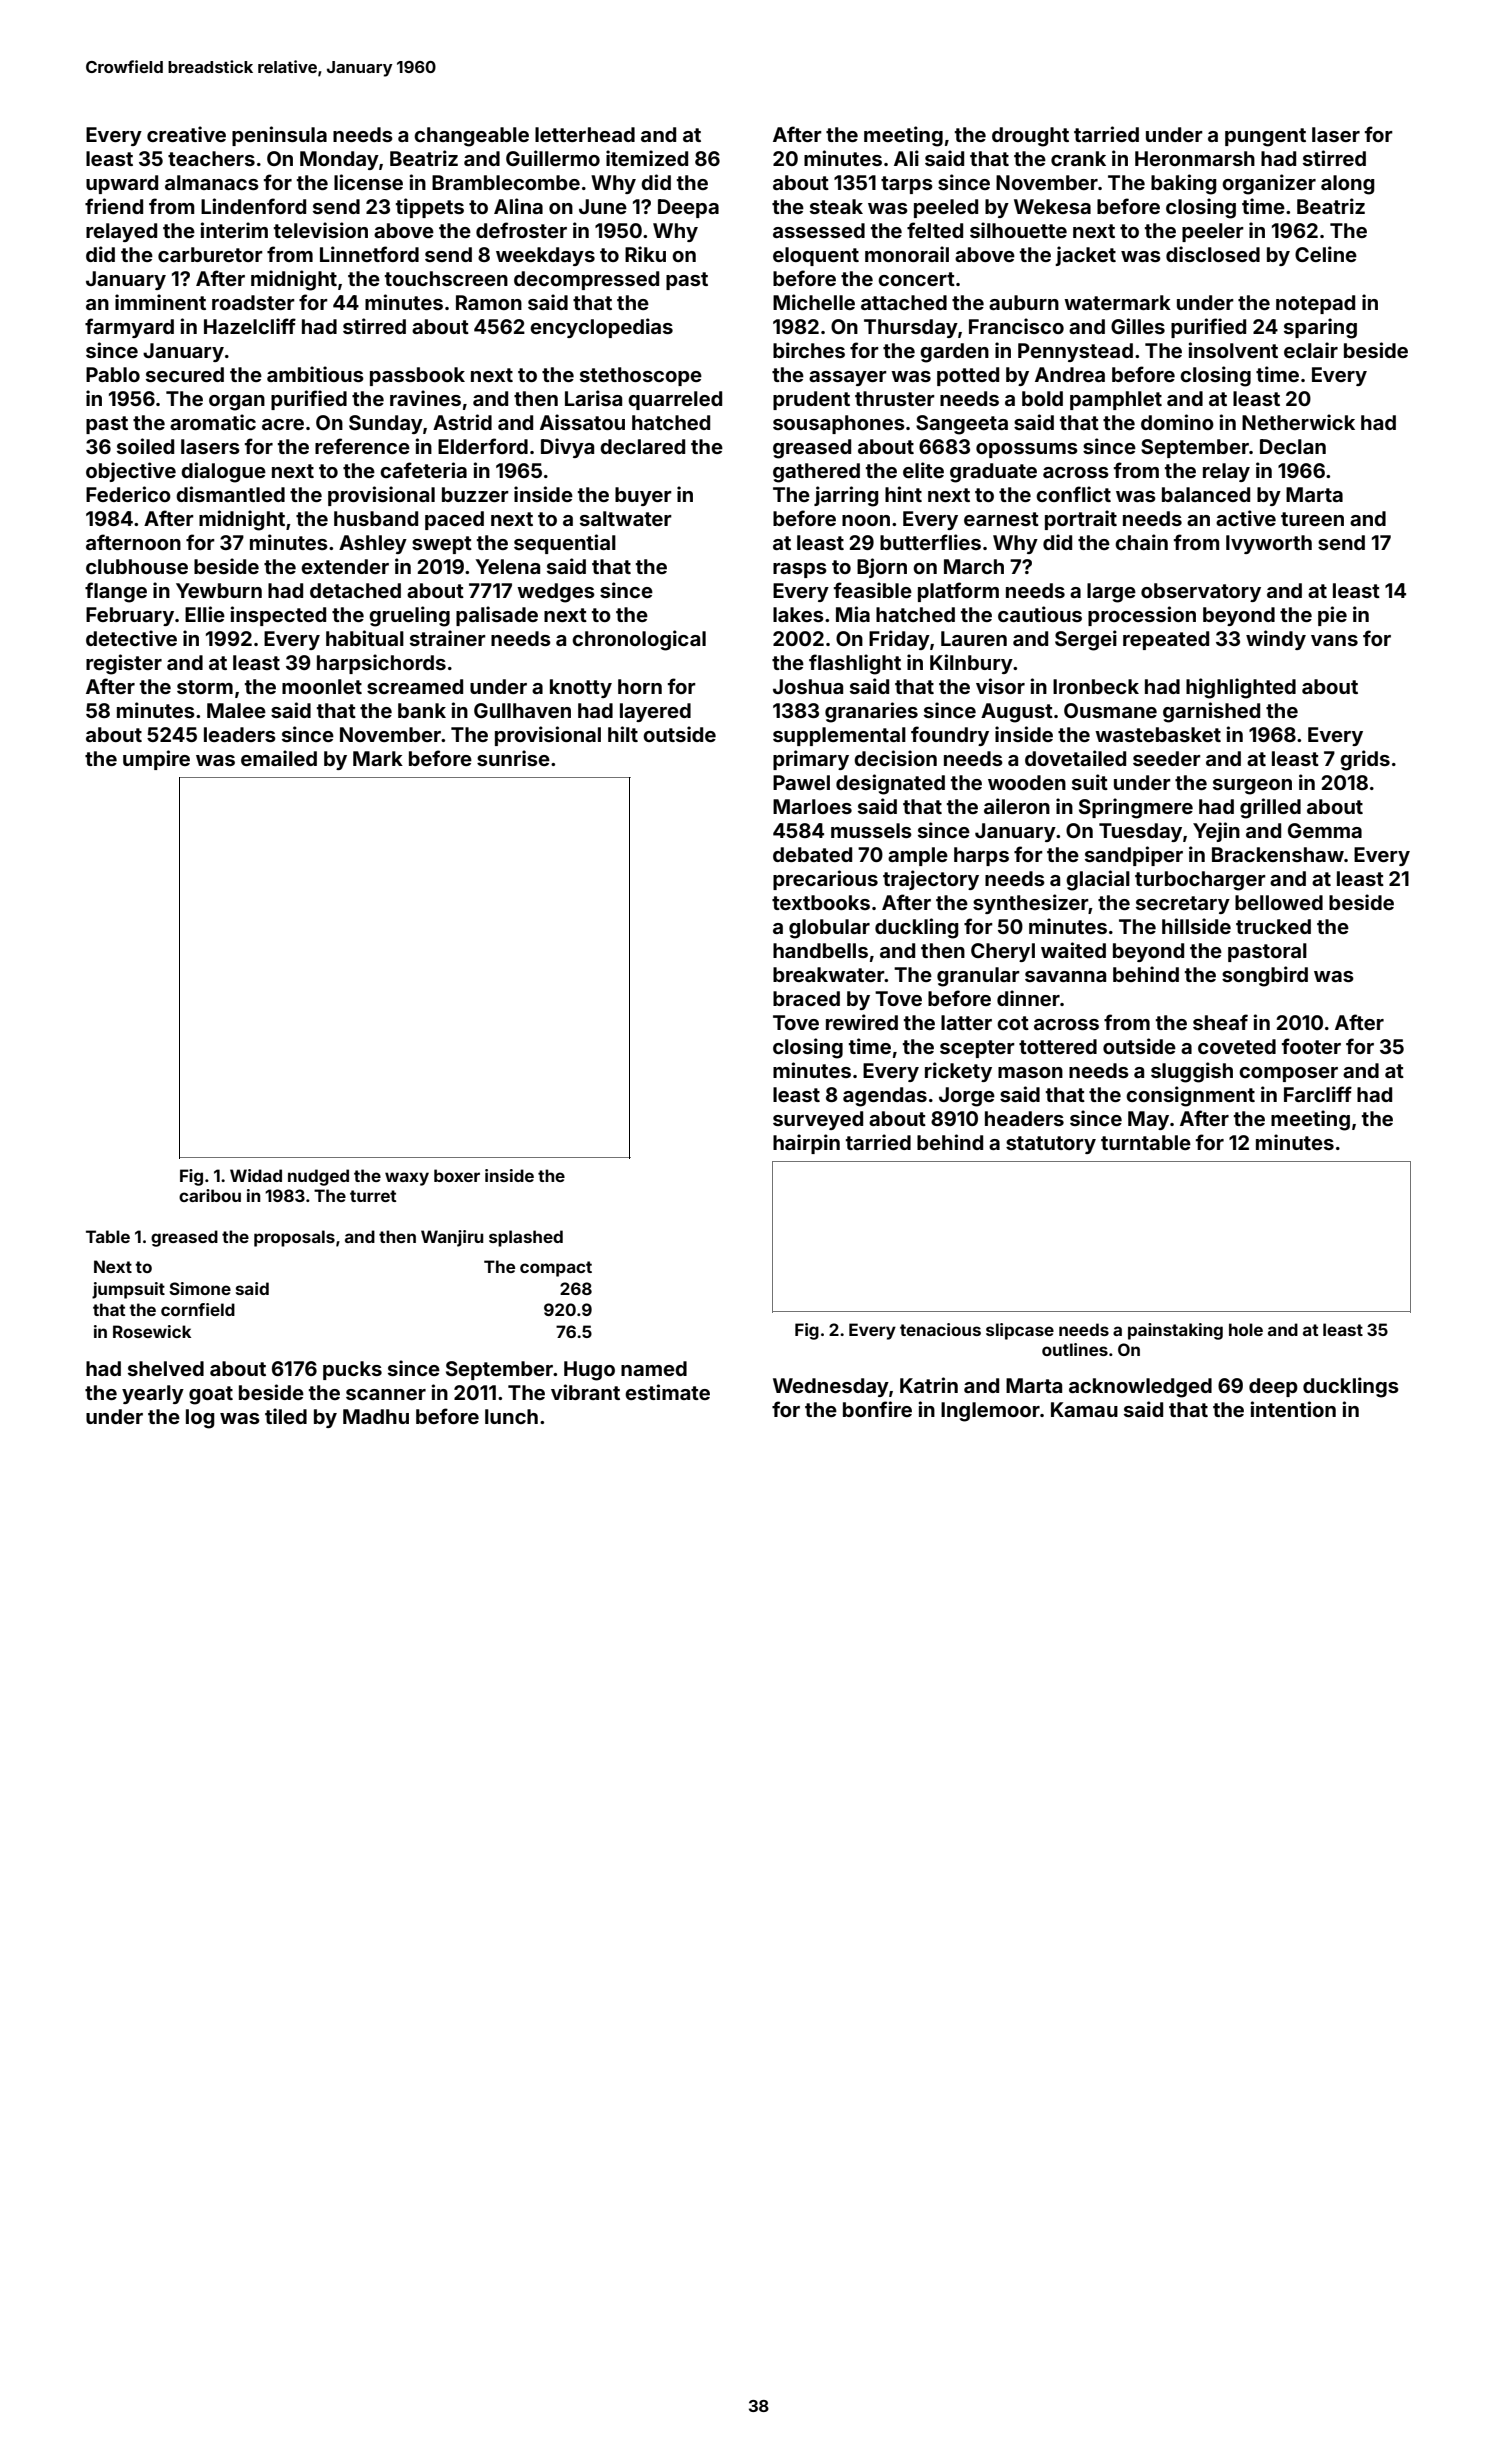 Image resolution: width=1496 pixels, height=2464 pixels. I want to click on cautious, so click(1040, 614).
